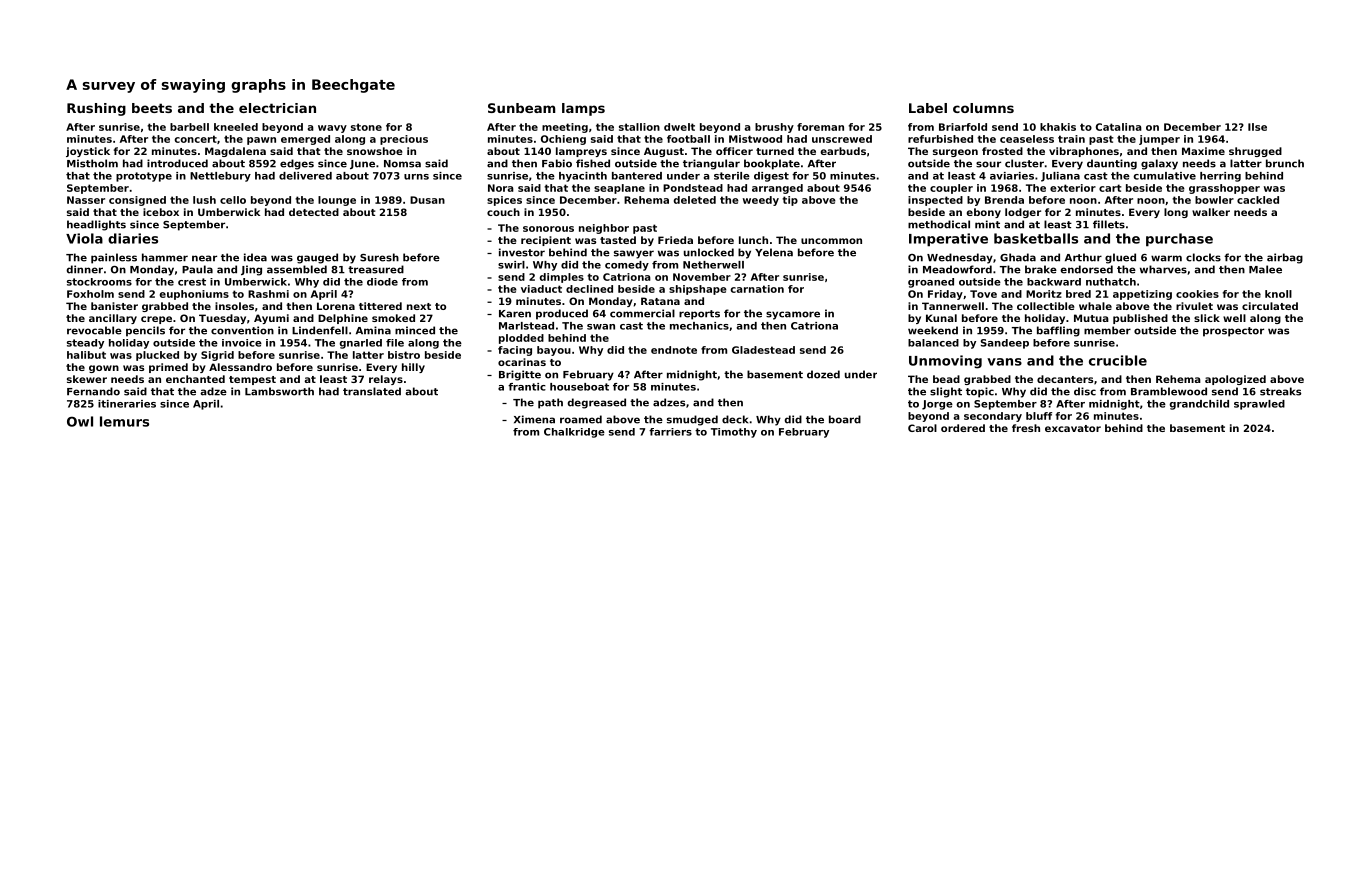 Image resolution: width=1372 pixels, height=887 pixels. Describe the element at coordinates (393, 318) in the image. I see `smoked` at that location.
